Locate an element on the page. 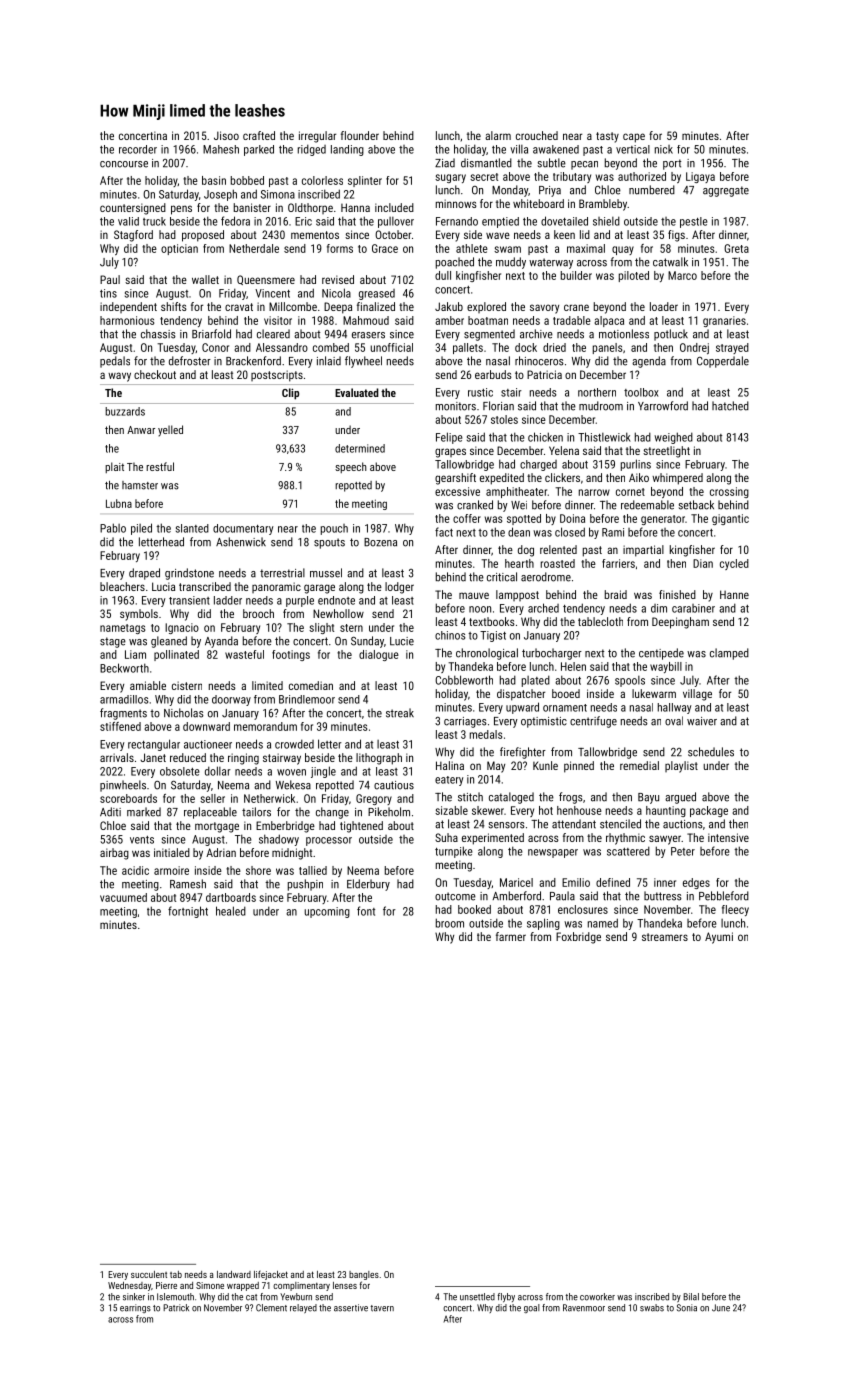 The image size is (849, 1400). Pablo is located at coordinates (113, 528).
